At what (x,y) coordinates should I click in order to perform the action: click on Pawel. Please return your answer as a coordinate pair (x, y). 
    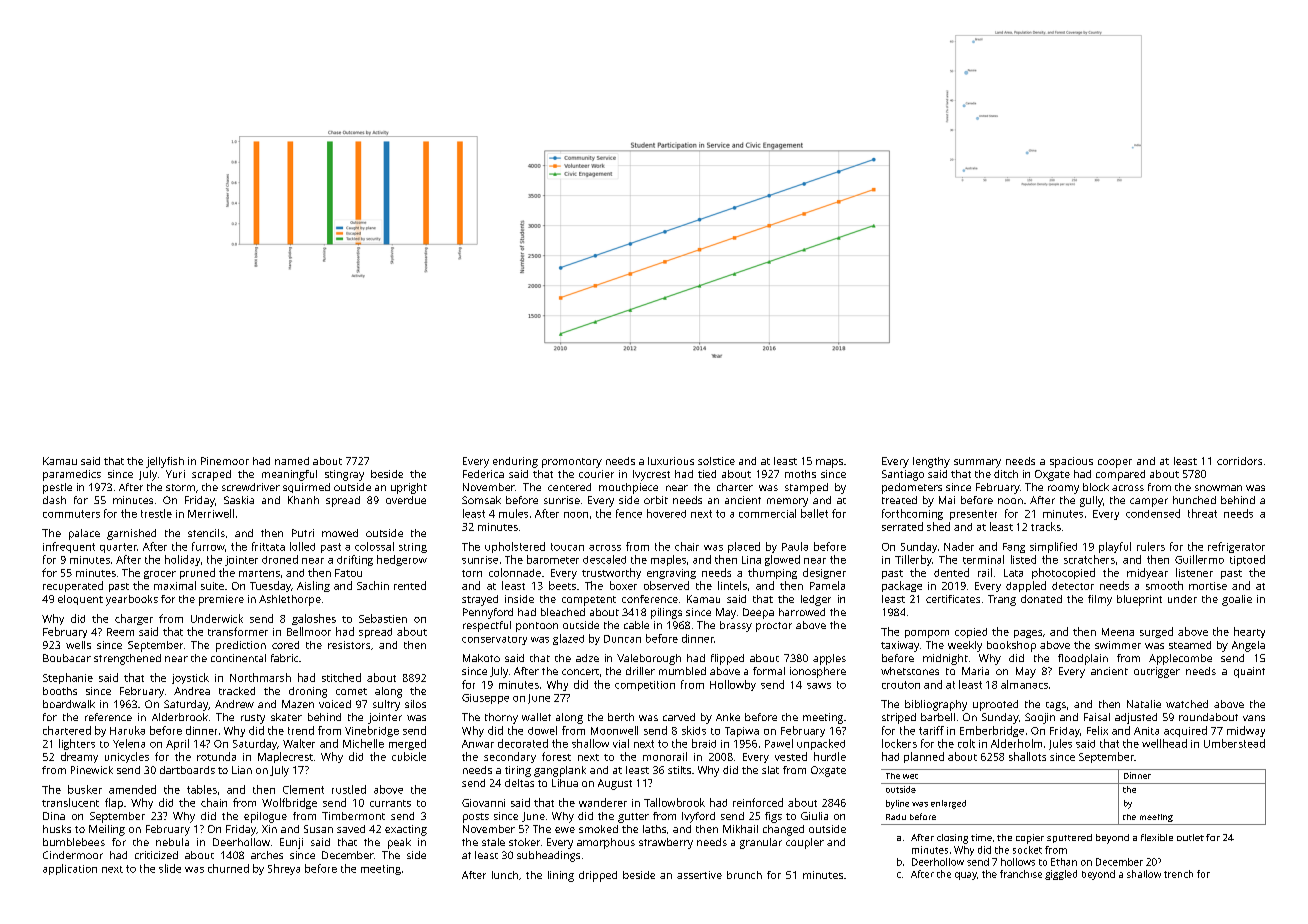
    Looking at the image, I should click on (779, 743).
